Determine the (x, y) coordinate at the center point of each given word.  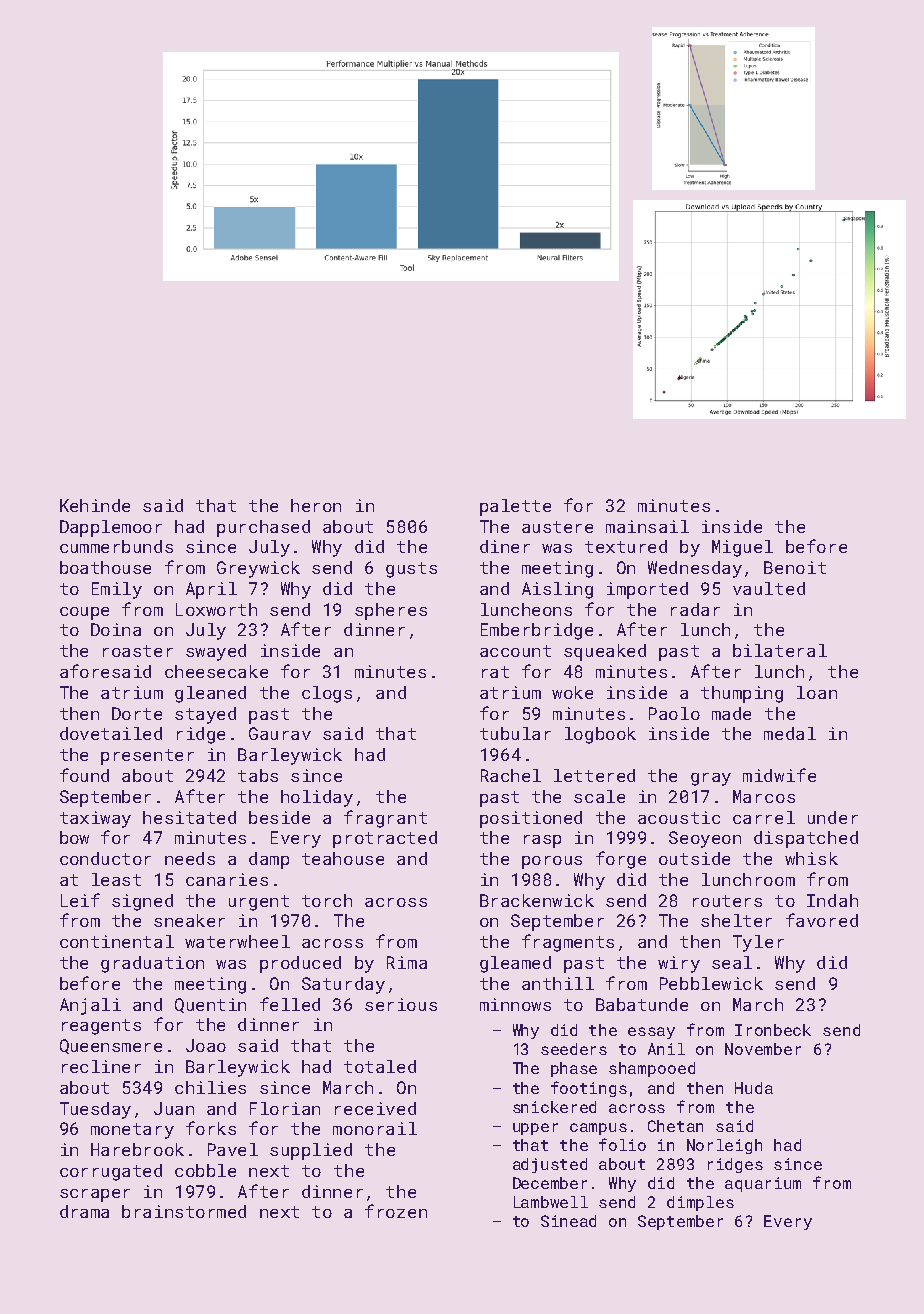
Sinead (568, 1221)
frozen (396, 1211)
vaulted (769, 588)
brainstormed (184, 1211)
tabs (258, 775)
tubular (515, 733)
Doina (116, 629)
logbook (600, 735)
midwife (779, 775)
